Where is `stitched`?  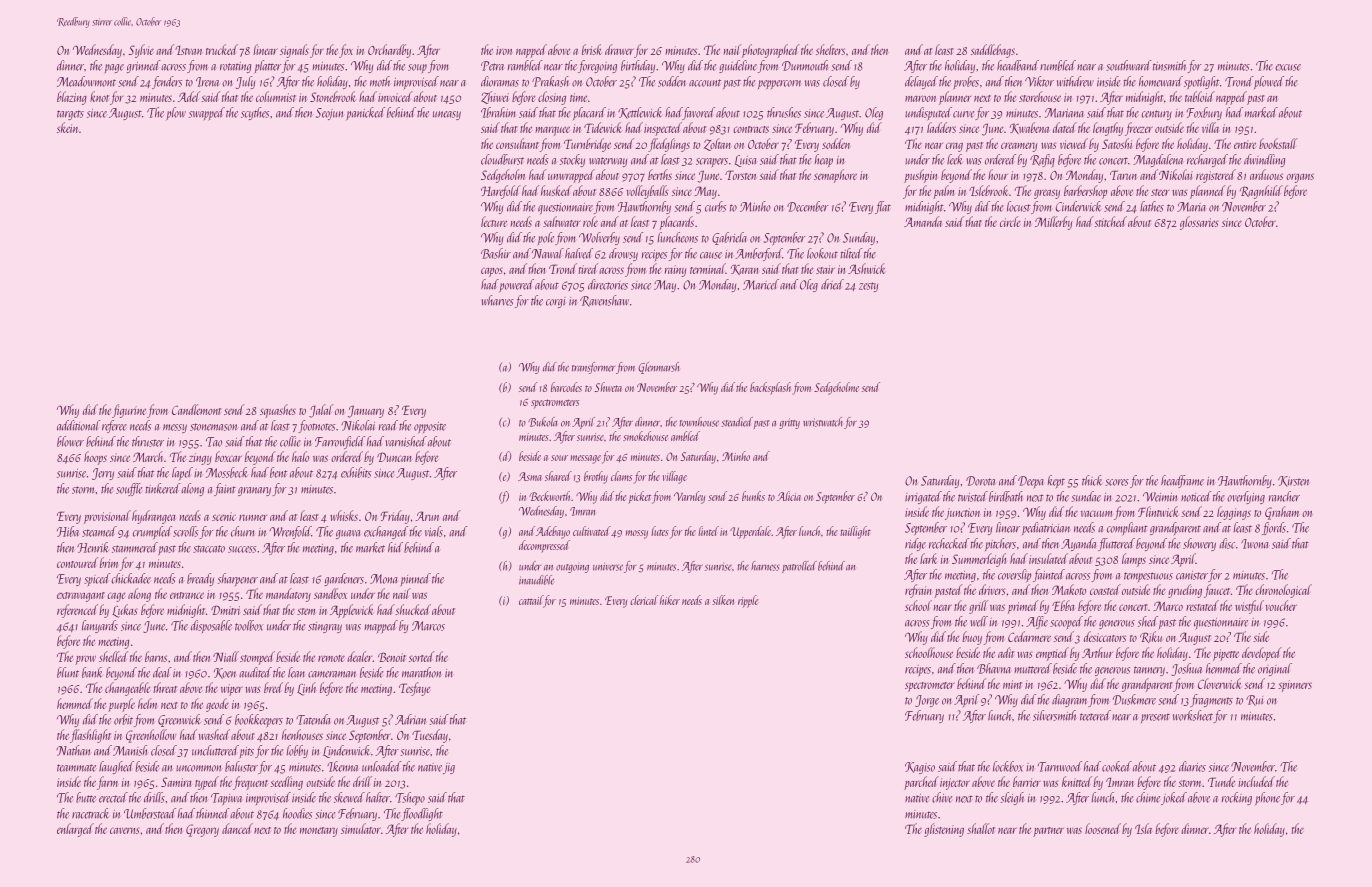 stitched is located at coordinates (1110, 221).
